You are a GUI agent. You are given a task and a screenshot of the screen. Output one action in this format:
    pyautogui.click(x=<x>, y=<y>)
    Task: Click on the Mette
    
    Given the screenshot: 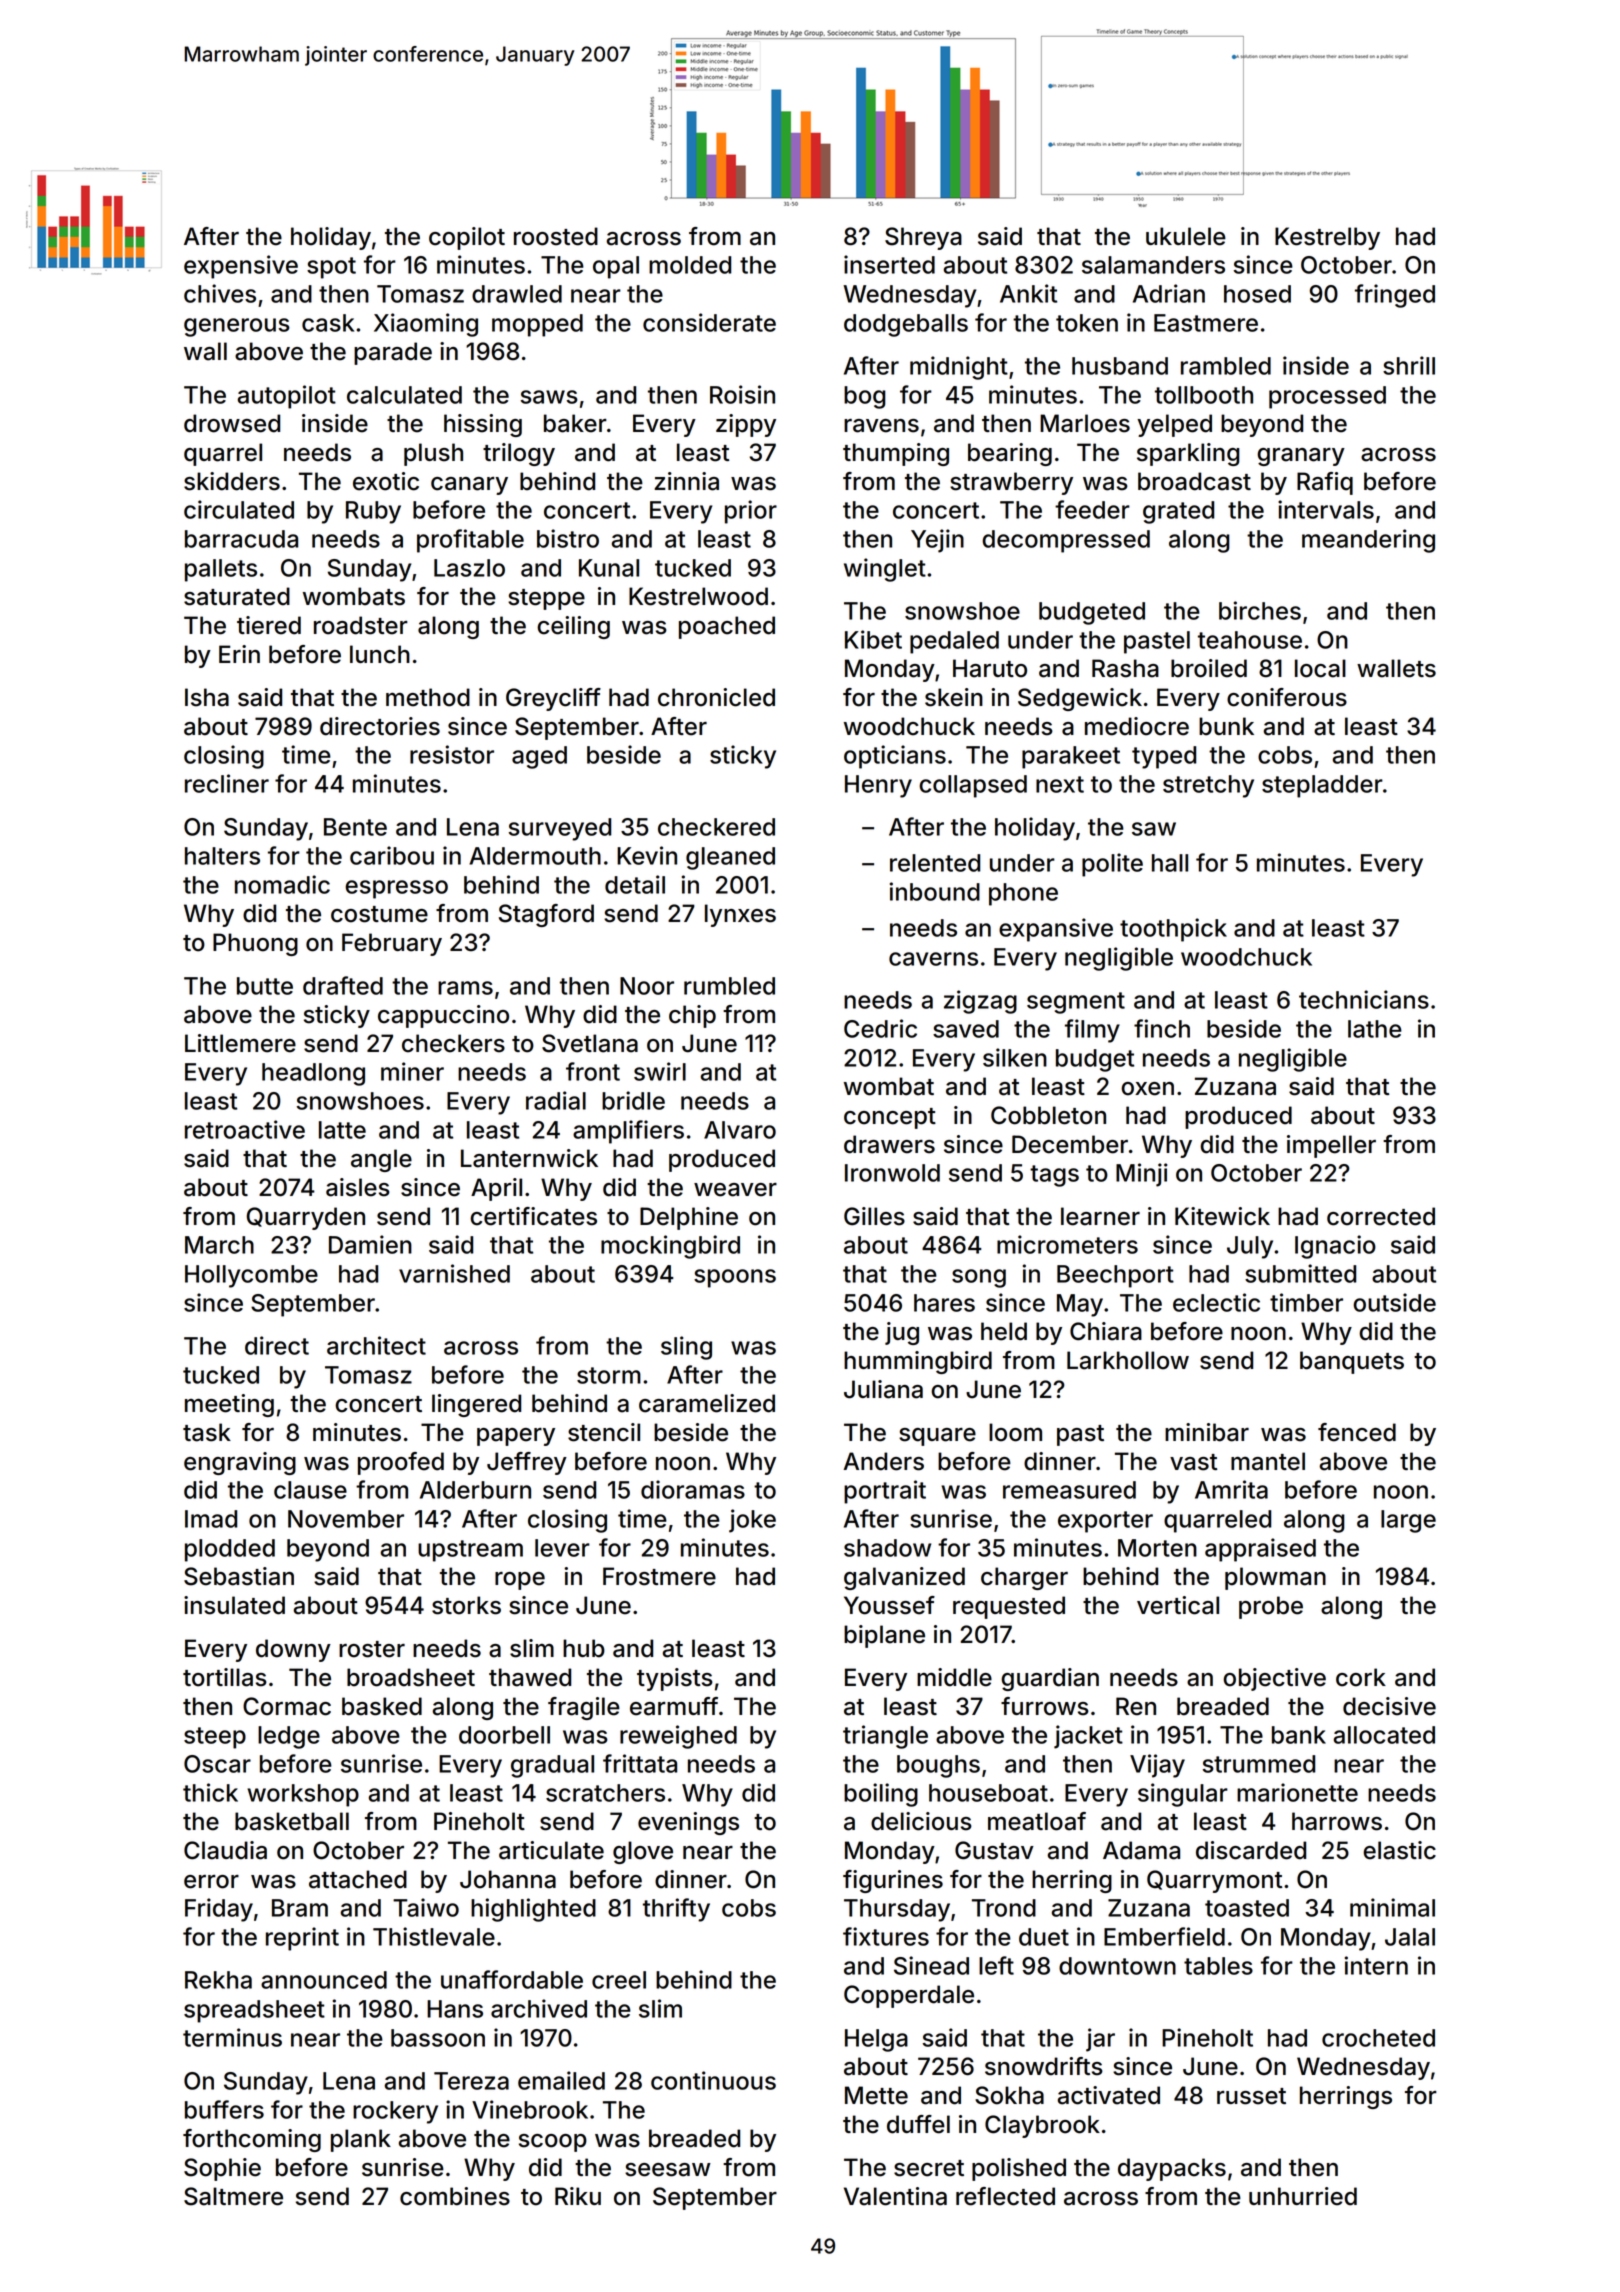 What is the action you would take?
    pyautogui.click(x=876, y=2095)
